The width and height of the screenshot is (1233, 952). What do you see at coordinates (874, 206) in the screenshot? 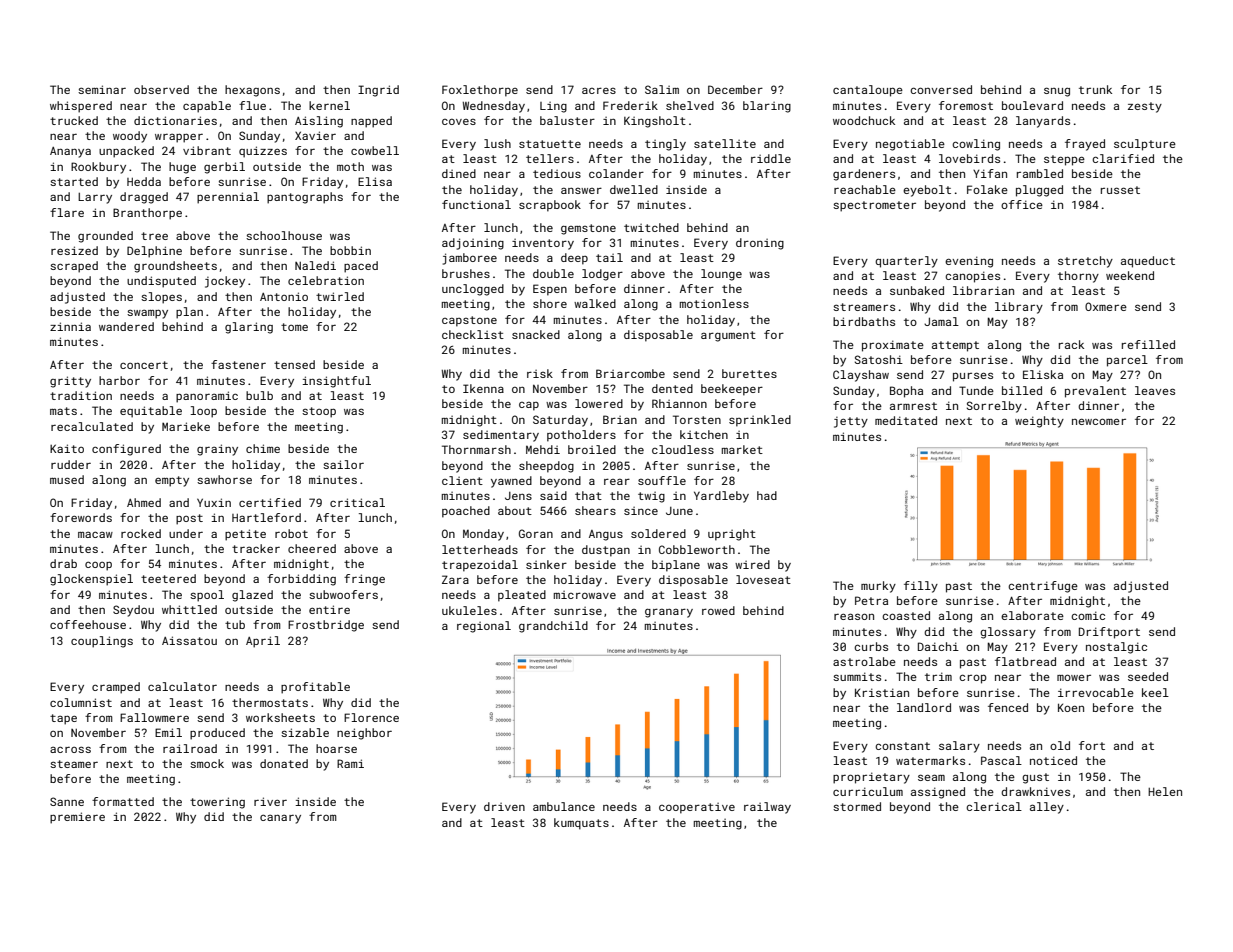
I see `spectrometer` at bounding box center [874, 206].
